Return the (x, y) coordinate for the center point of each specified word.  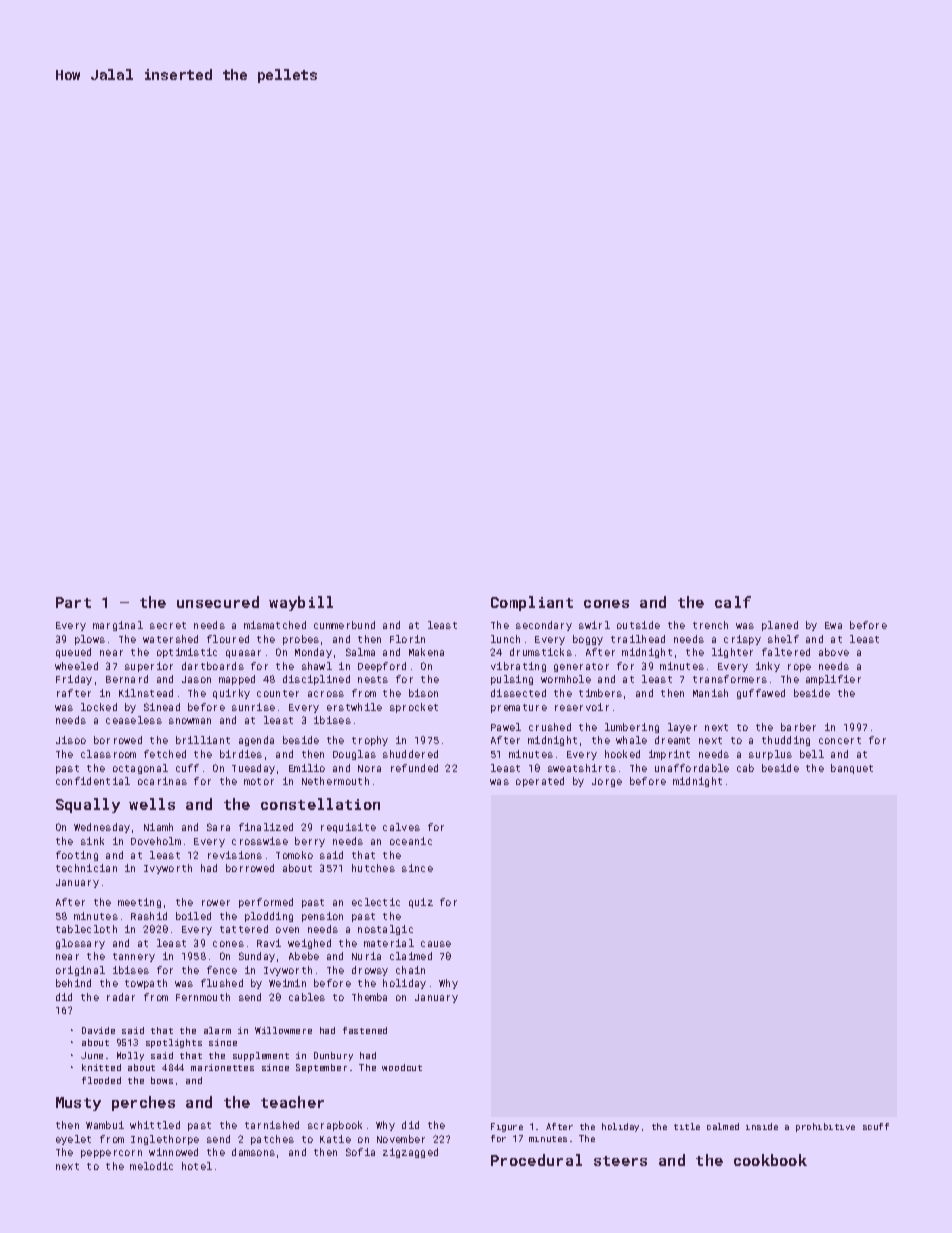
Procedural (536, 1160)
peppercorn (111, 1154)
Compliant (532, 603)
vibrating (518, 667)
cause (436, 944)
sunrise (253, 707)
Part (73, 602)
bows (162, 1080)
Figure (507, 1127)
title (687, 1126)
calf (733, 602)
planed (780, 626)
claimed (411, 956)
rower (216, 903)
